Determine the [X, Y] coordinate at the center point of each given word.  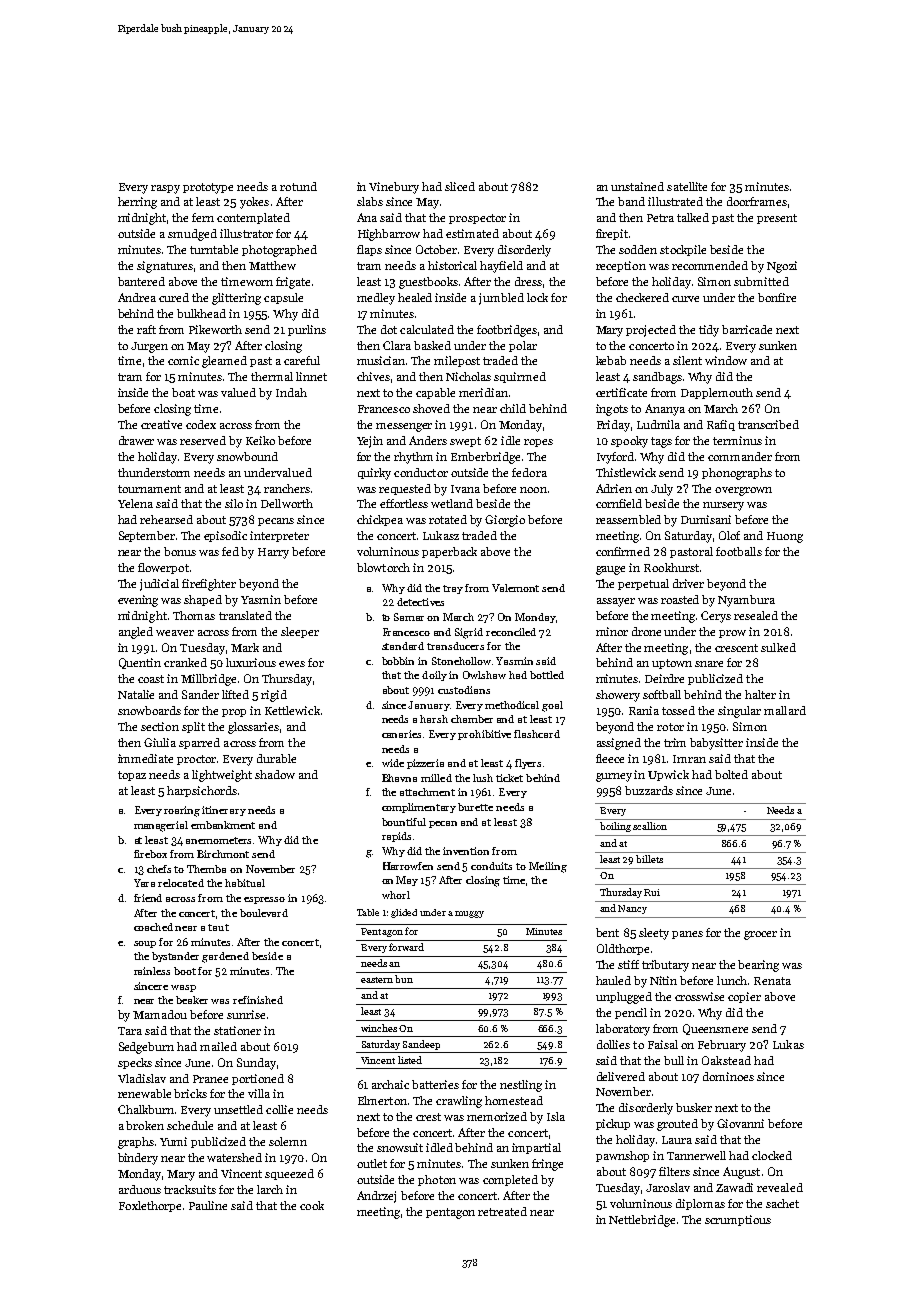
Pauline [208, 1205]
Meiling [548, 867]
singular [739, 712]
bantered [141, 281]
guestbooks [428, 283]
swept [465, 442]
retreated [502, 1211]
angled [136, 633]
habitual [245, 883]
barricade [747, 329]
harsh [434, 719]
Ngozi [782, 267]
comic [183, 360]
